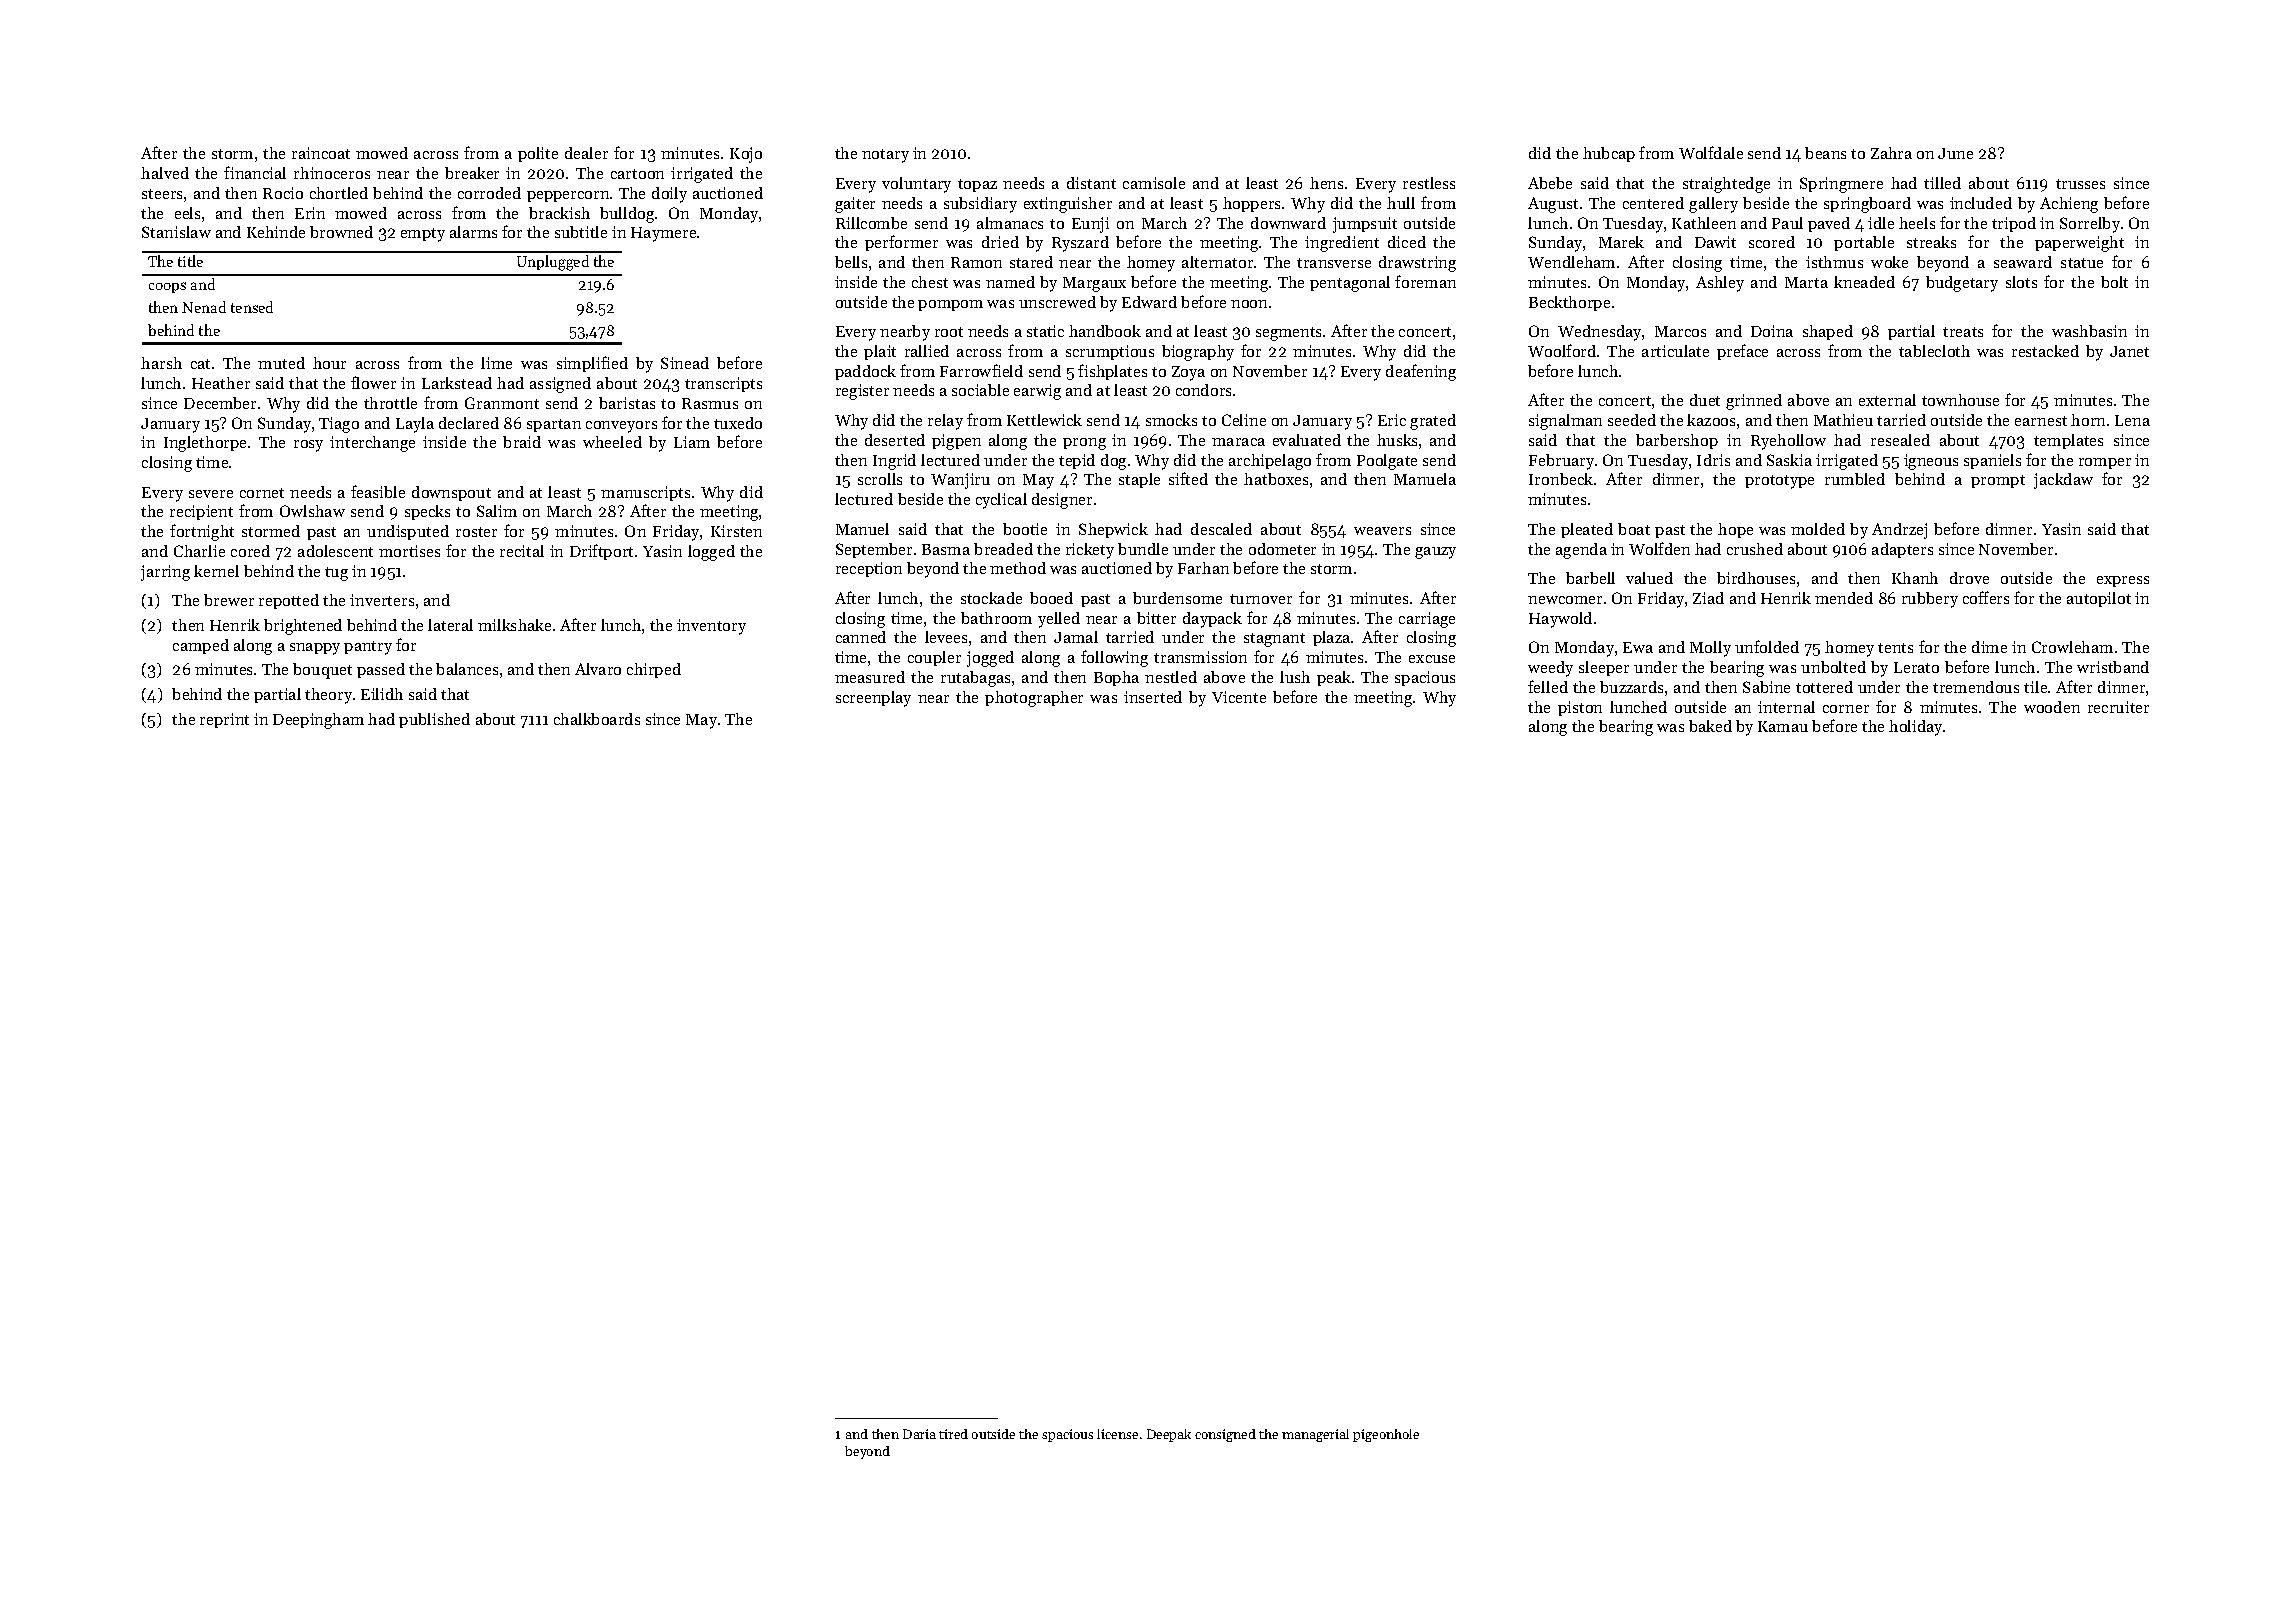 The image size is (2292, 1620). Describe the element at coordinates (1425, 281) in the screenshot. I see `foreman` at that location.
